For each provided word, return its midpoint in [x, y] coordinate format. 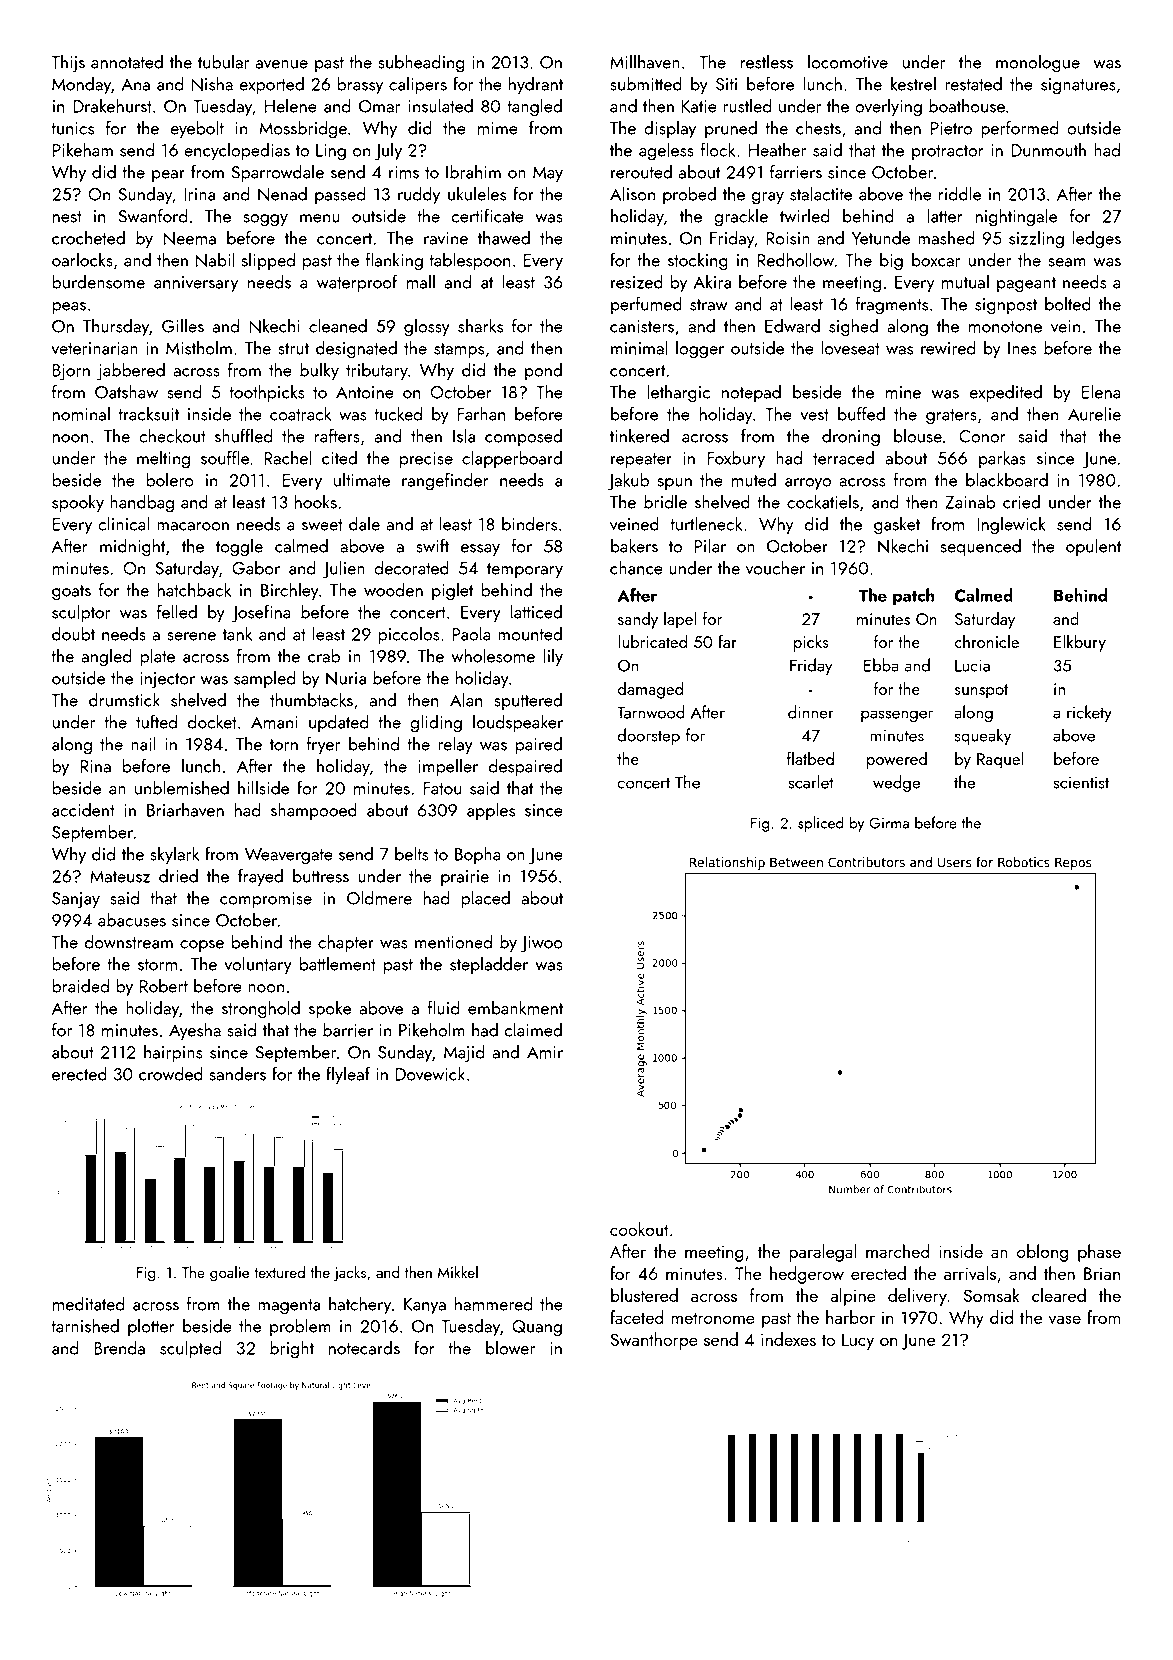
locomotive [848, 61]
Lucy [858, 1341]
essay [480, 550]
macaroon [193, 526]
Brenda [119, 1347]
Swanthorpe [654, 1341]
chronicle [986, 641]
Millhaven [645, 61]
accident [83, 809]
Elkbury [1080, 643]
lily [553, 657]
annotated [127, 61]
